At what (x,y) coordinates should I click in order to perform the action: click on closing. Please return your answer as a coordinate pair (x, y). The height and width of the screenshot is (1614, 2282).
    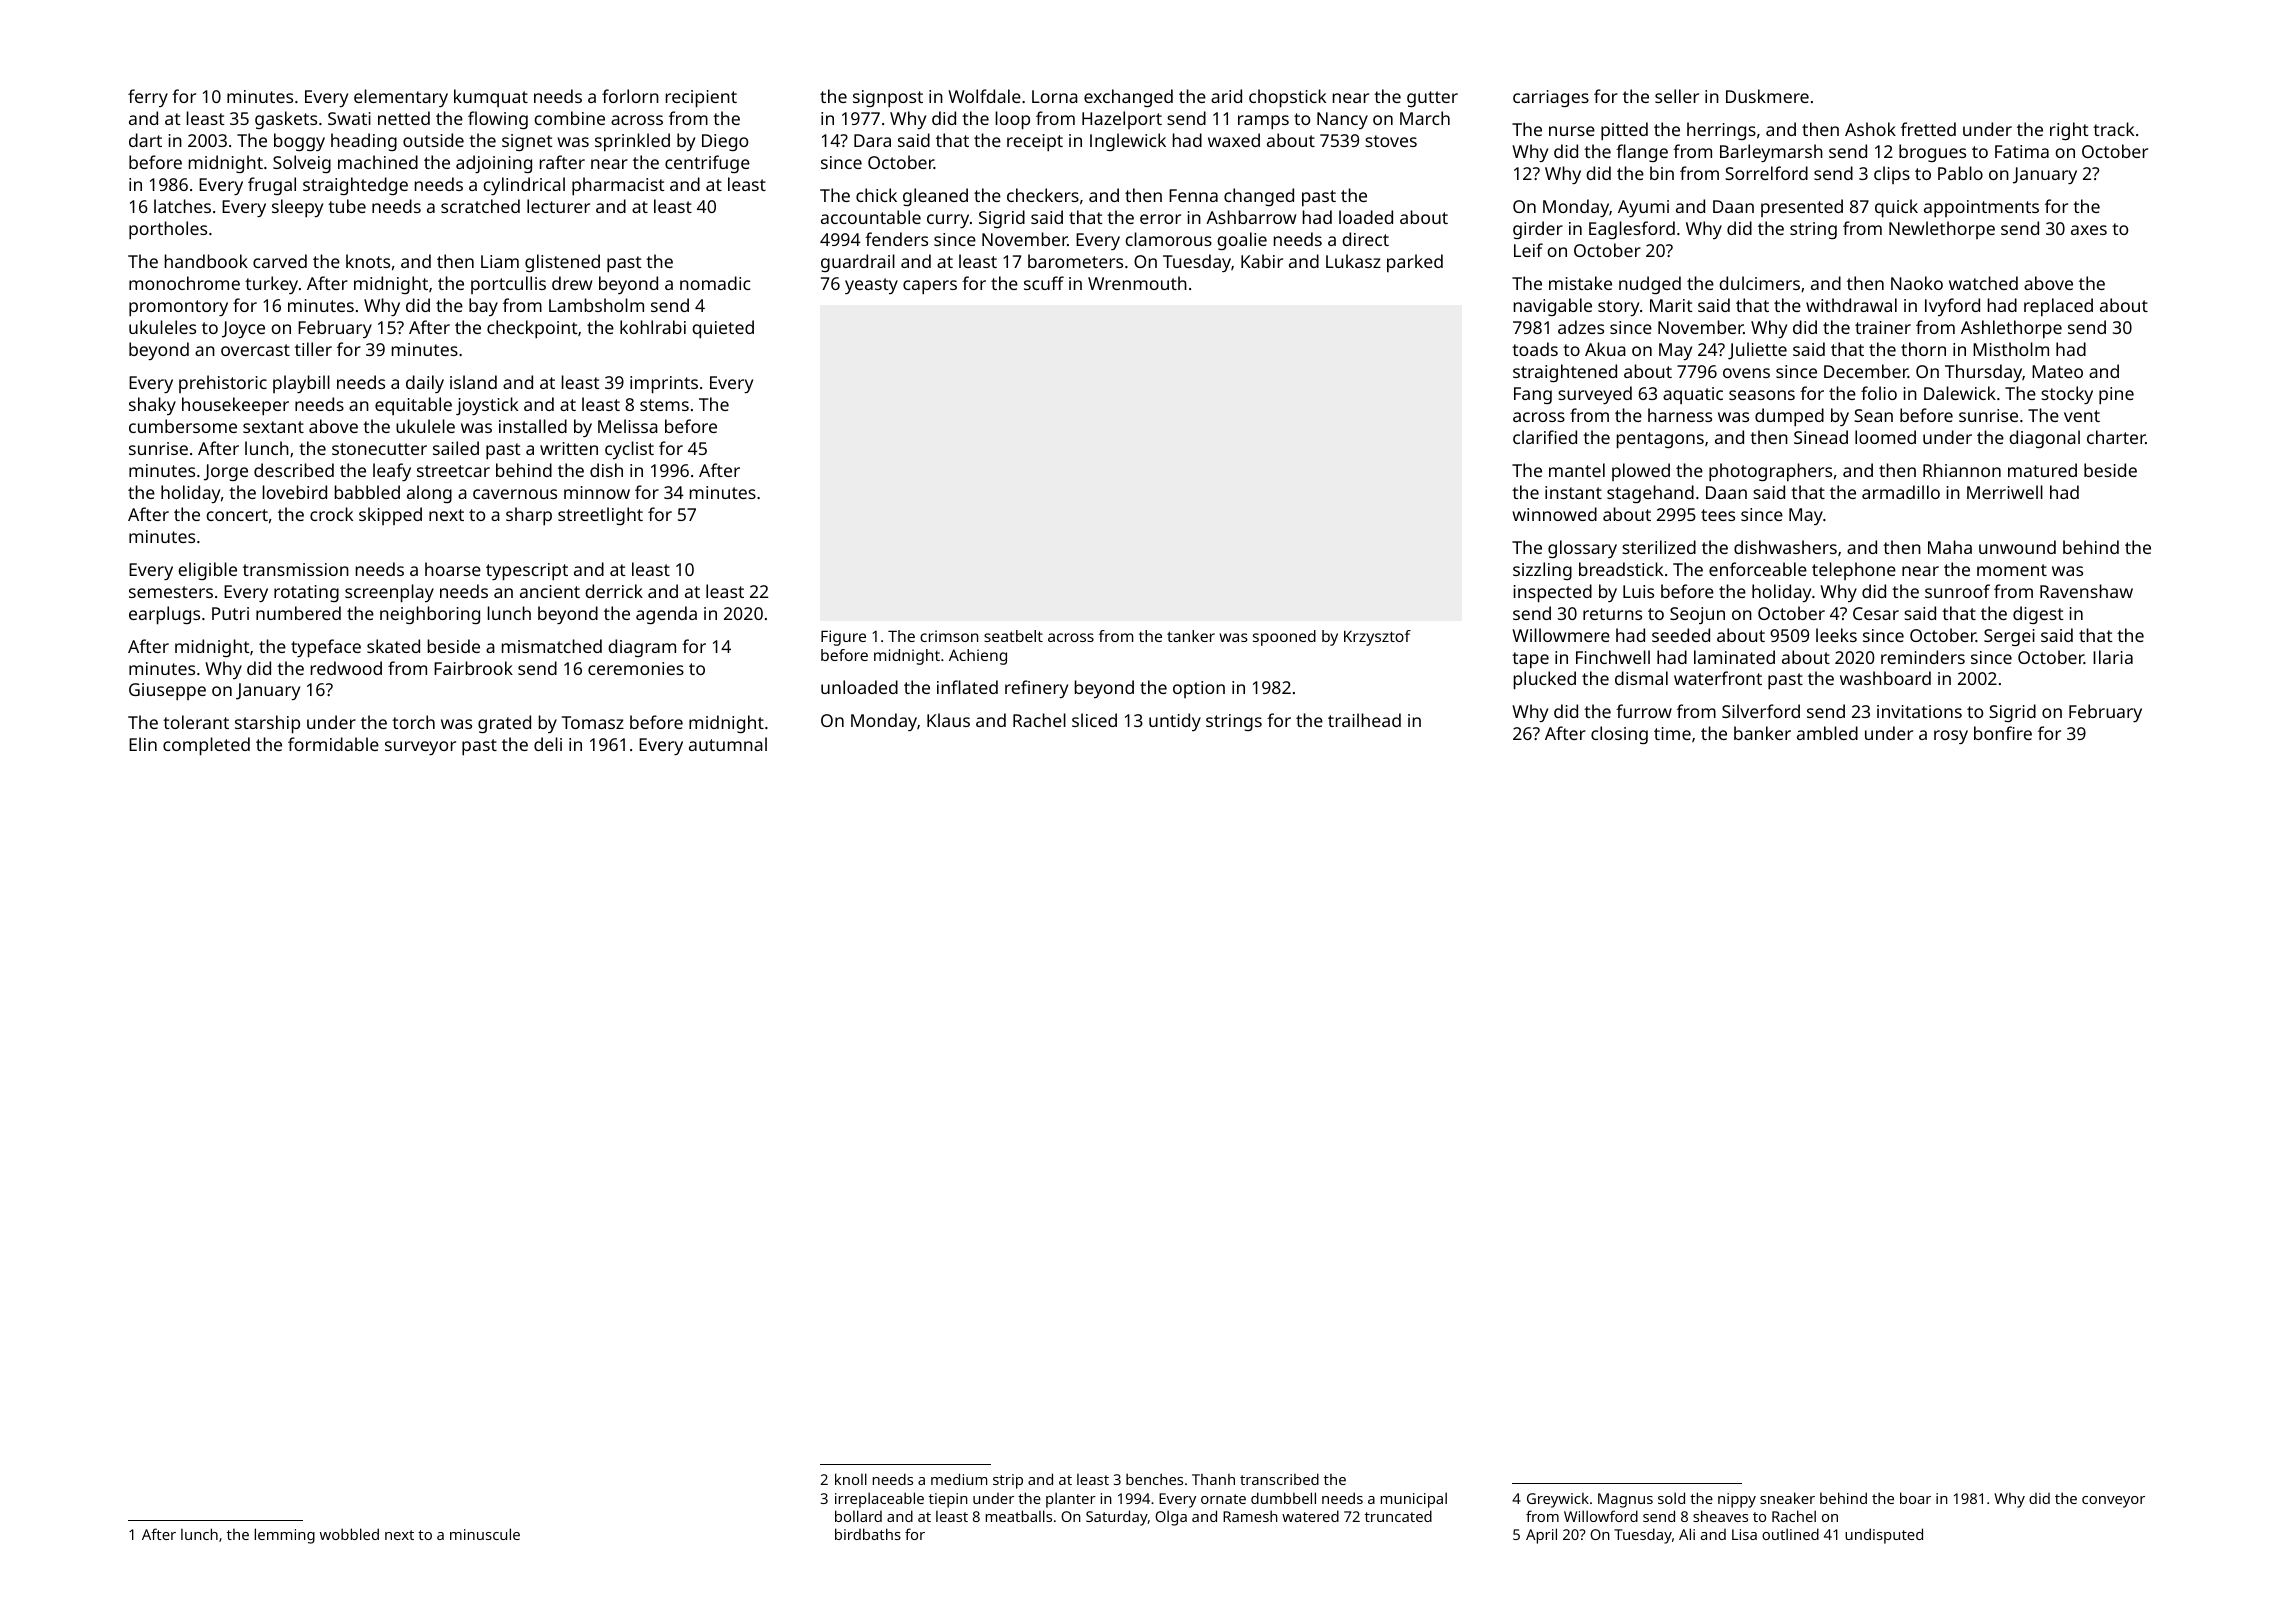
    Looking at the image, I should click on (1619, 735).
